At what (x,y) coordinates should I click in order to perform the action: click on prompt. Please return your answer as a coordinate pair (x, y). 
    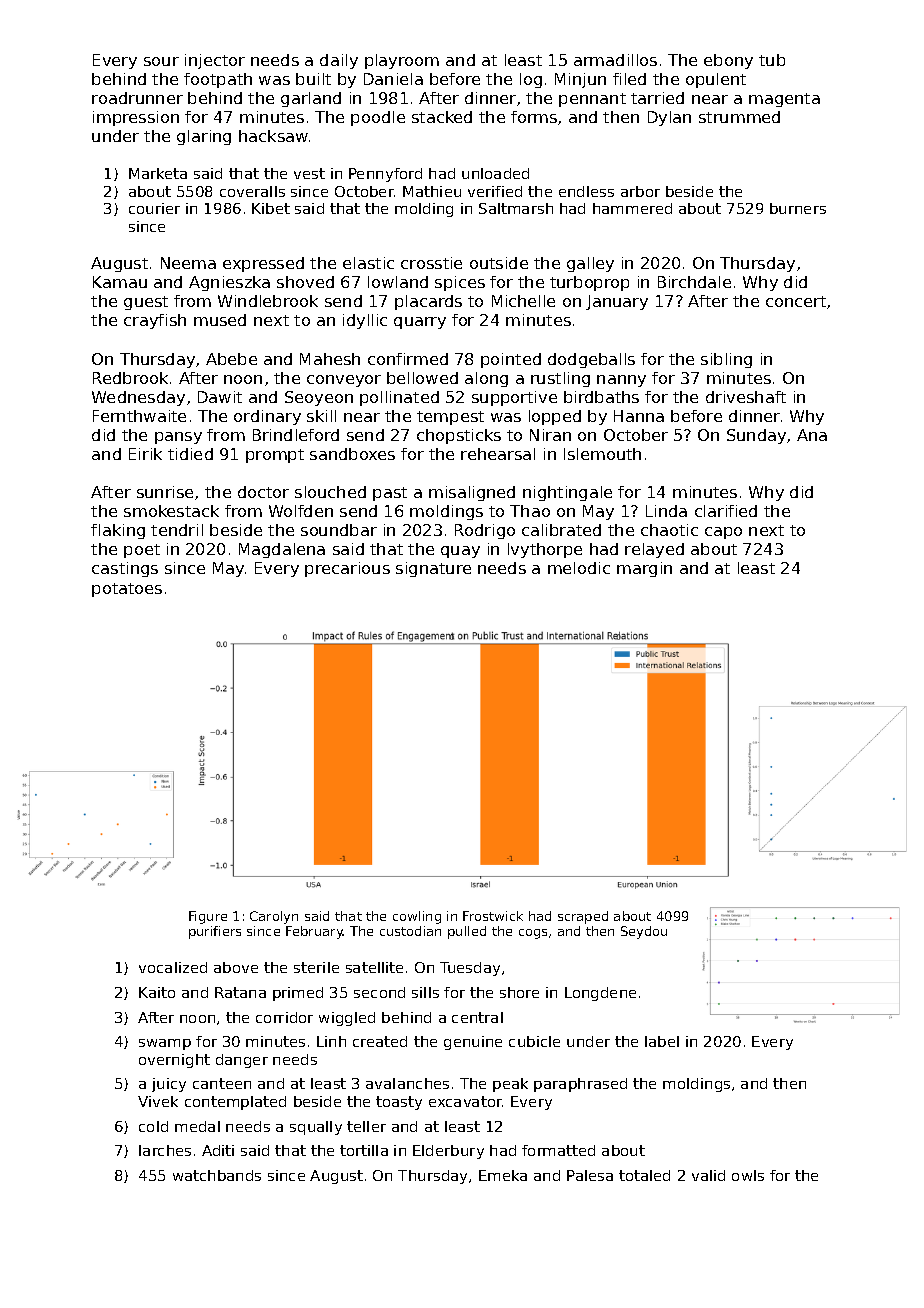
    Looking at the image, I should click on (275, 456).
